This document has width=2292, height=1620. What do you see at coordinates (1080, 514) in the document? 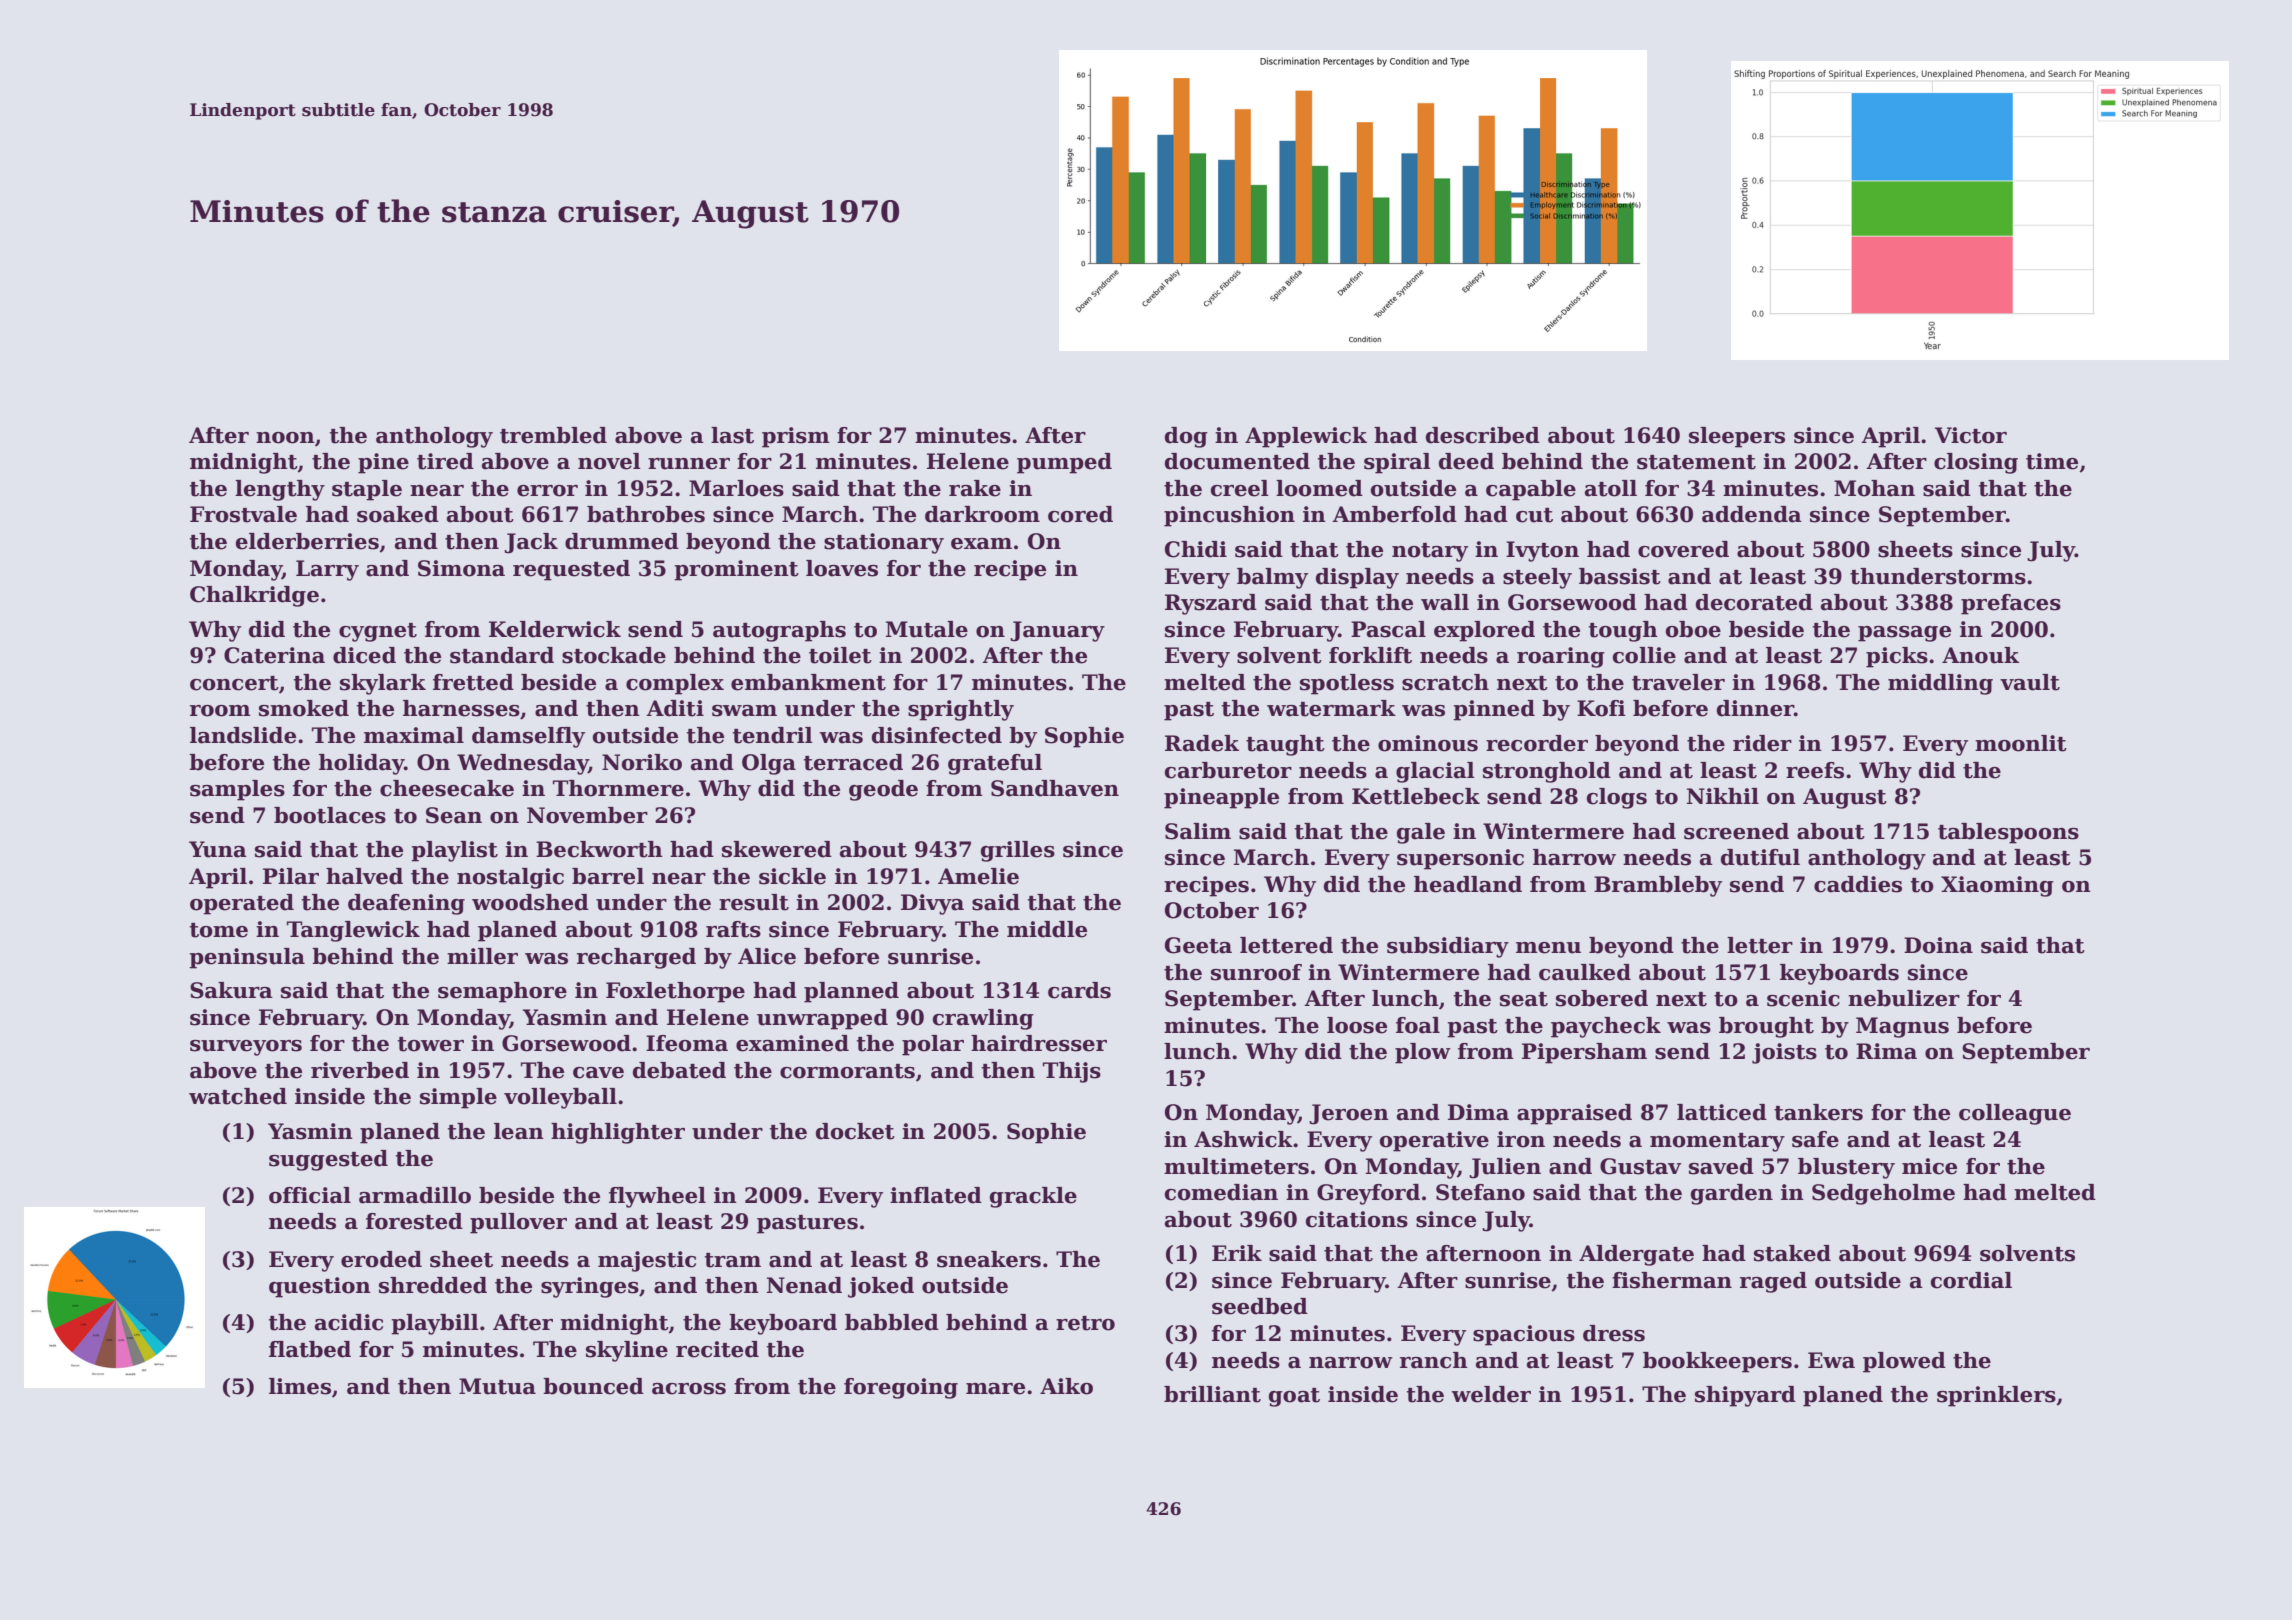
I see `cored` at bounding box center [1080, 514].
